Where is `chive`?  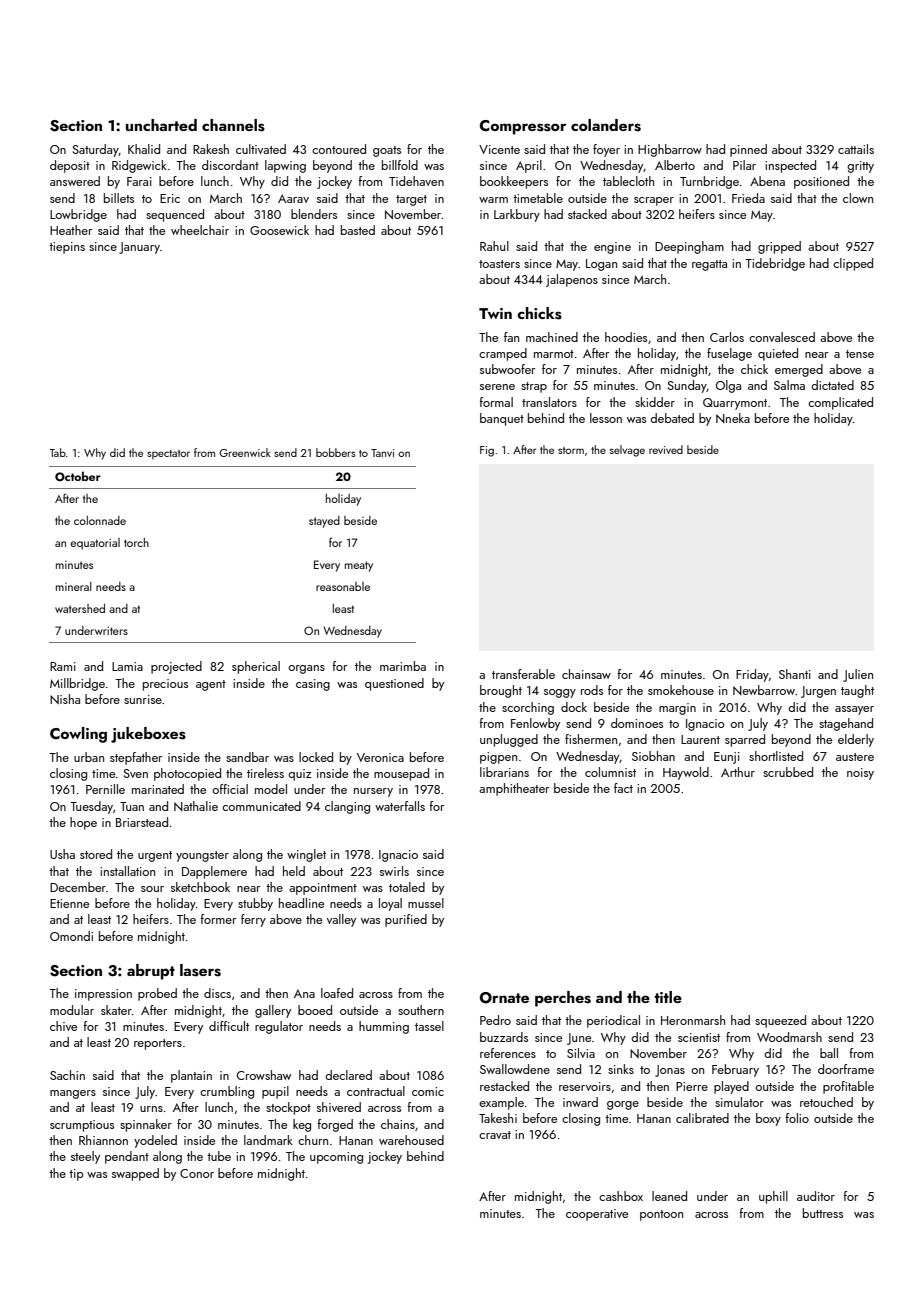 chive is located at coordinates (63, 1026).
